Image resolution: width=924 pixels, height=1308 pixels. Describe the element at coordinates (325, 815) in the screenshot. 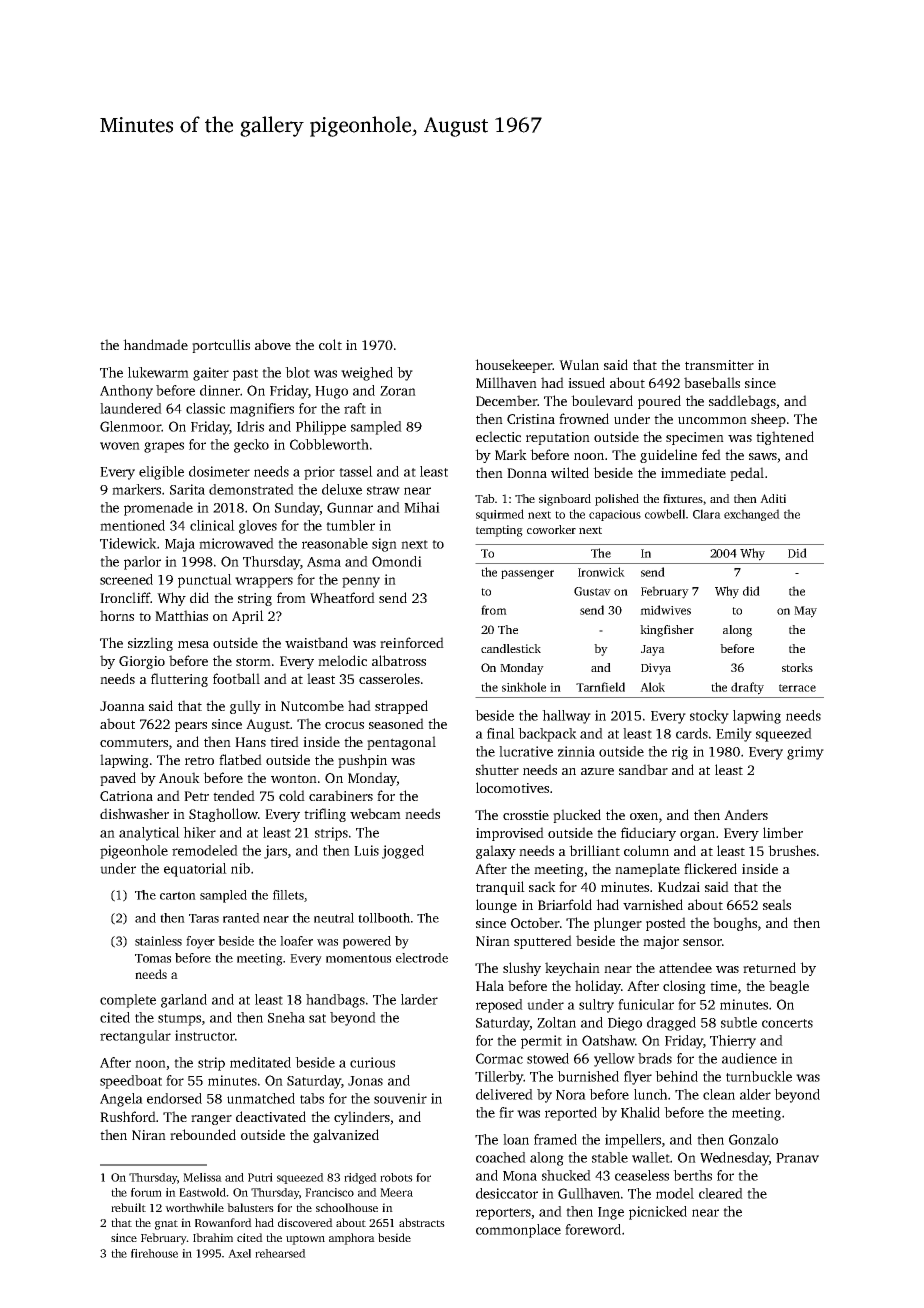

I see `trifling` at that location.
